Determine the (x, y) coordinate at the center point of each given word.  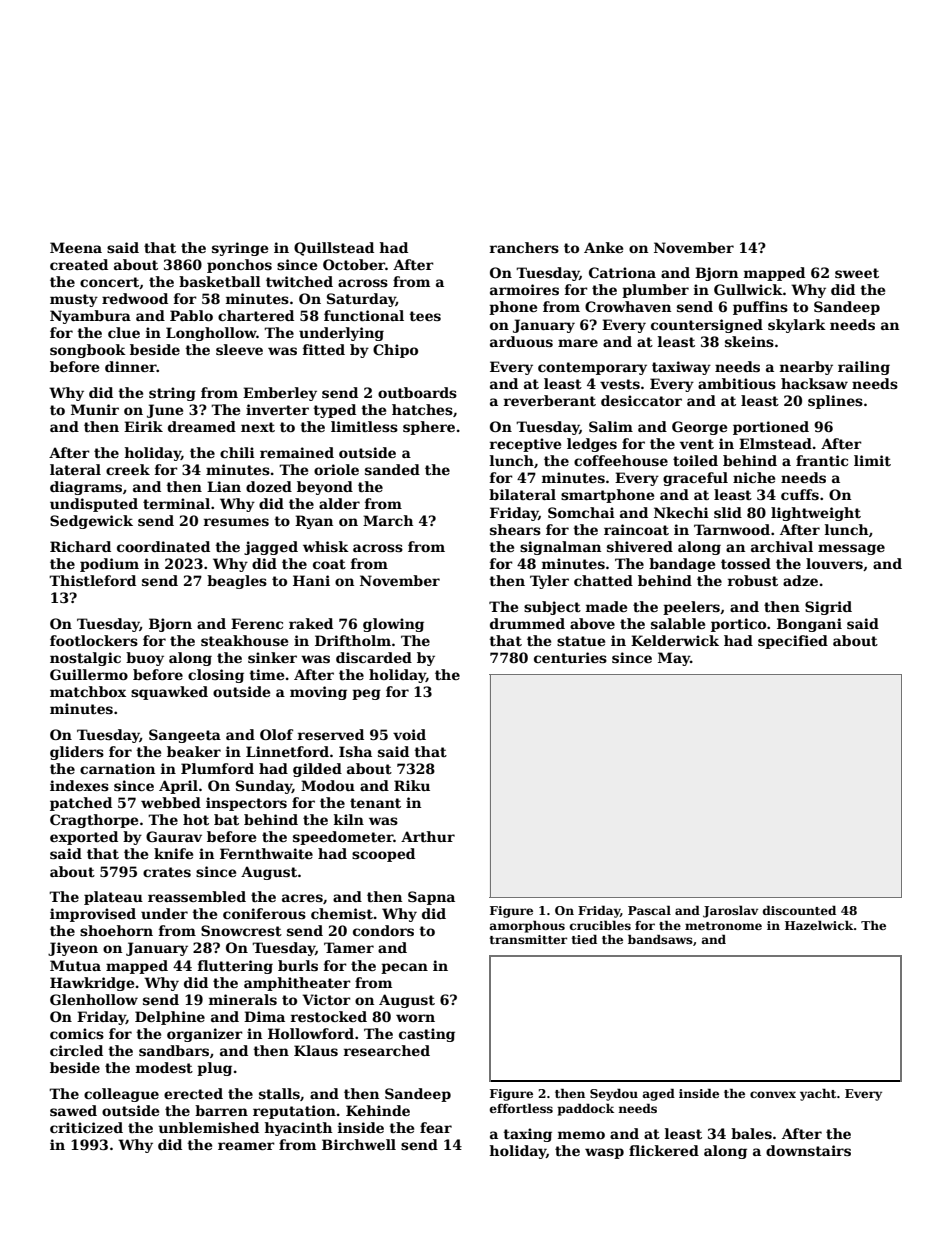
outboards (417, 392)
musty (74, 300)
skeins (749, 341)
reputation (294, 1112)
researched (387, 1050)
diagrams (86, 488)
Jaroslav (730, 911)
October (354, 264)
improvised (93, 915)
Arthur (428, 836)
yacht (818, 1095)
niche (754, 477)
